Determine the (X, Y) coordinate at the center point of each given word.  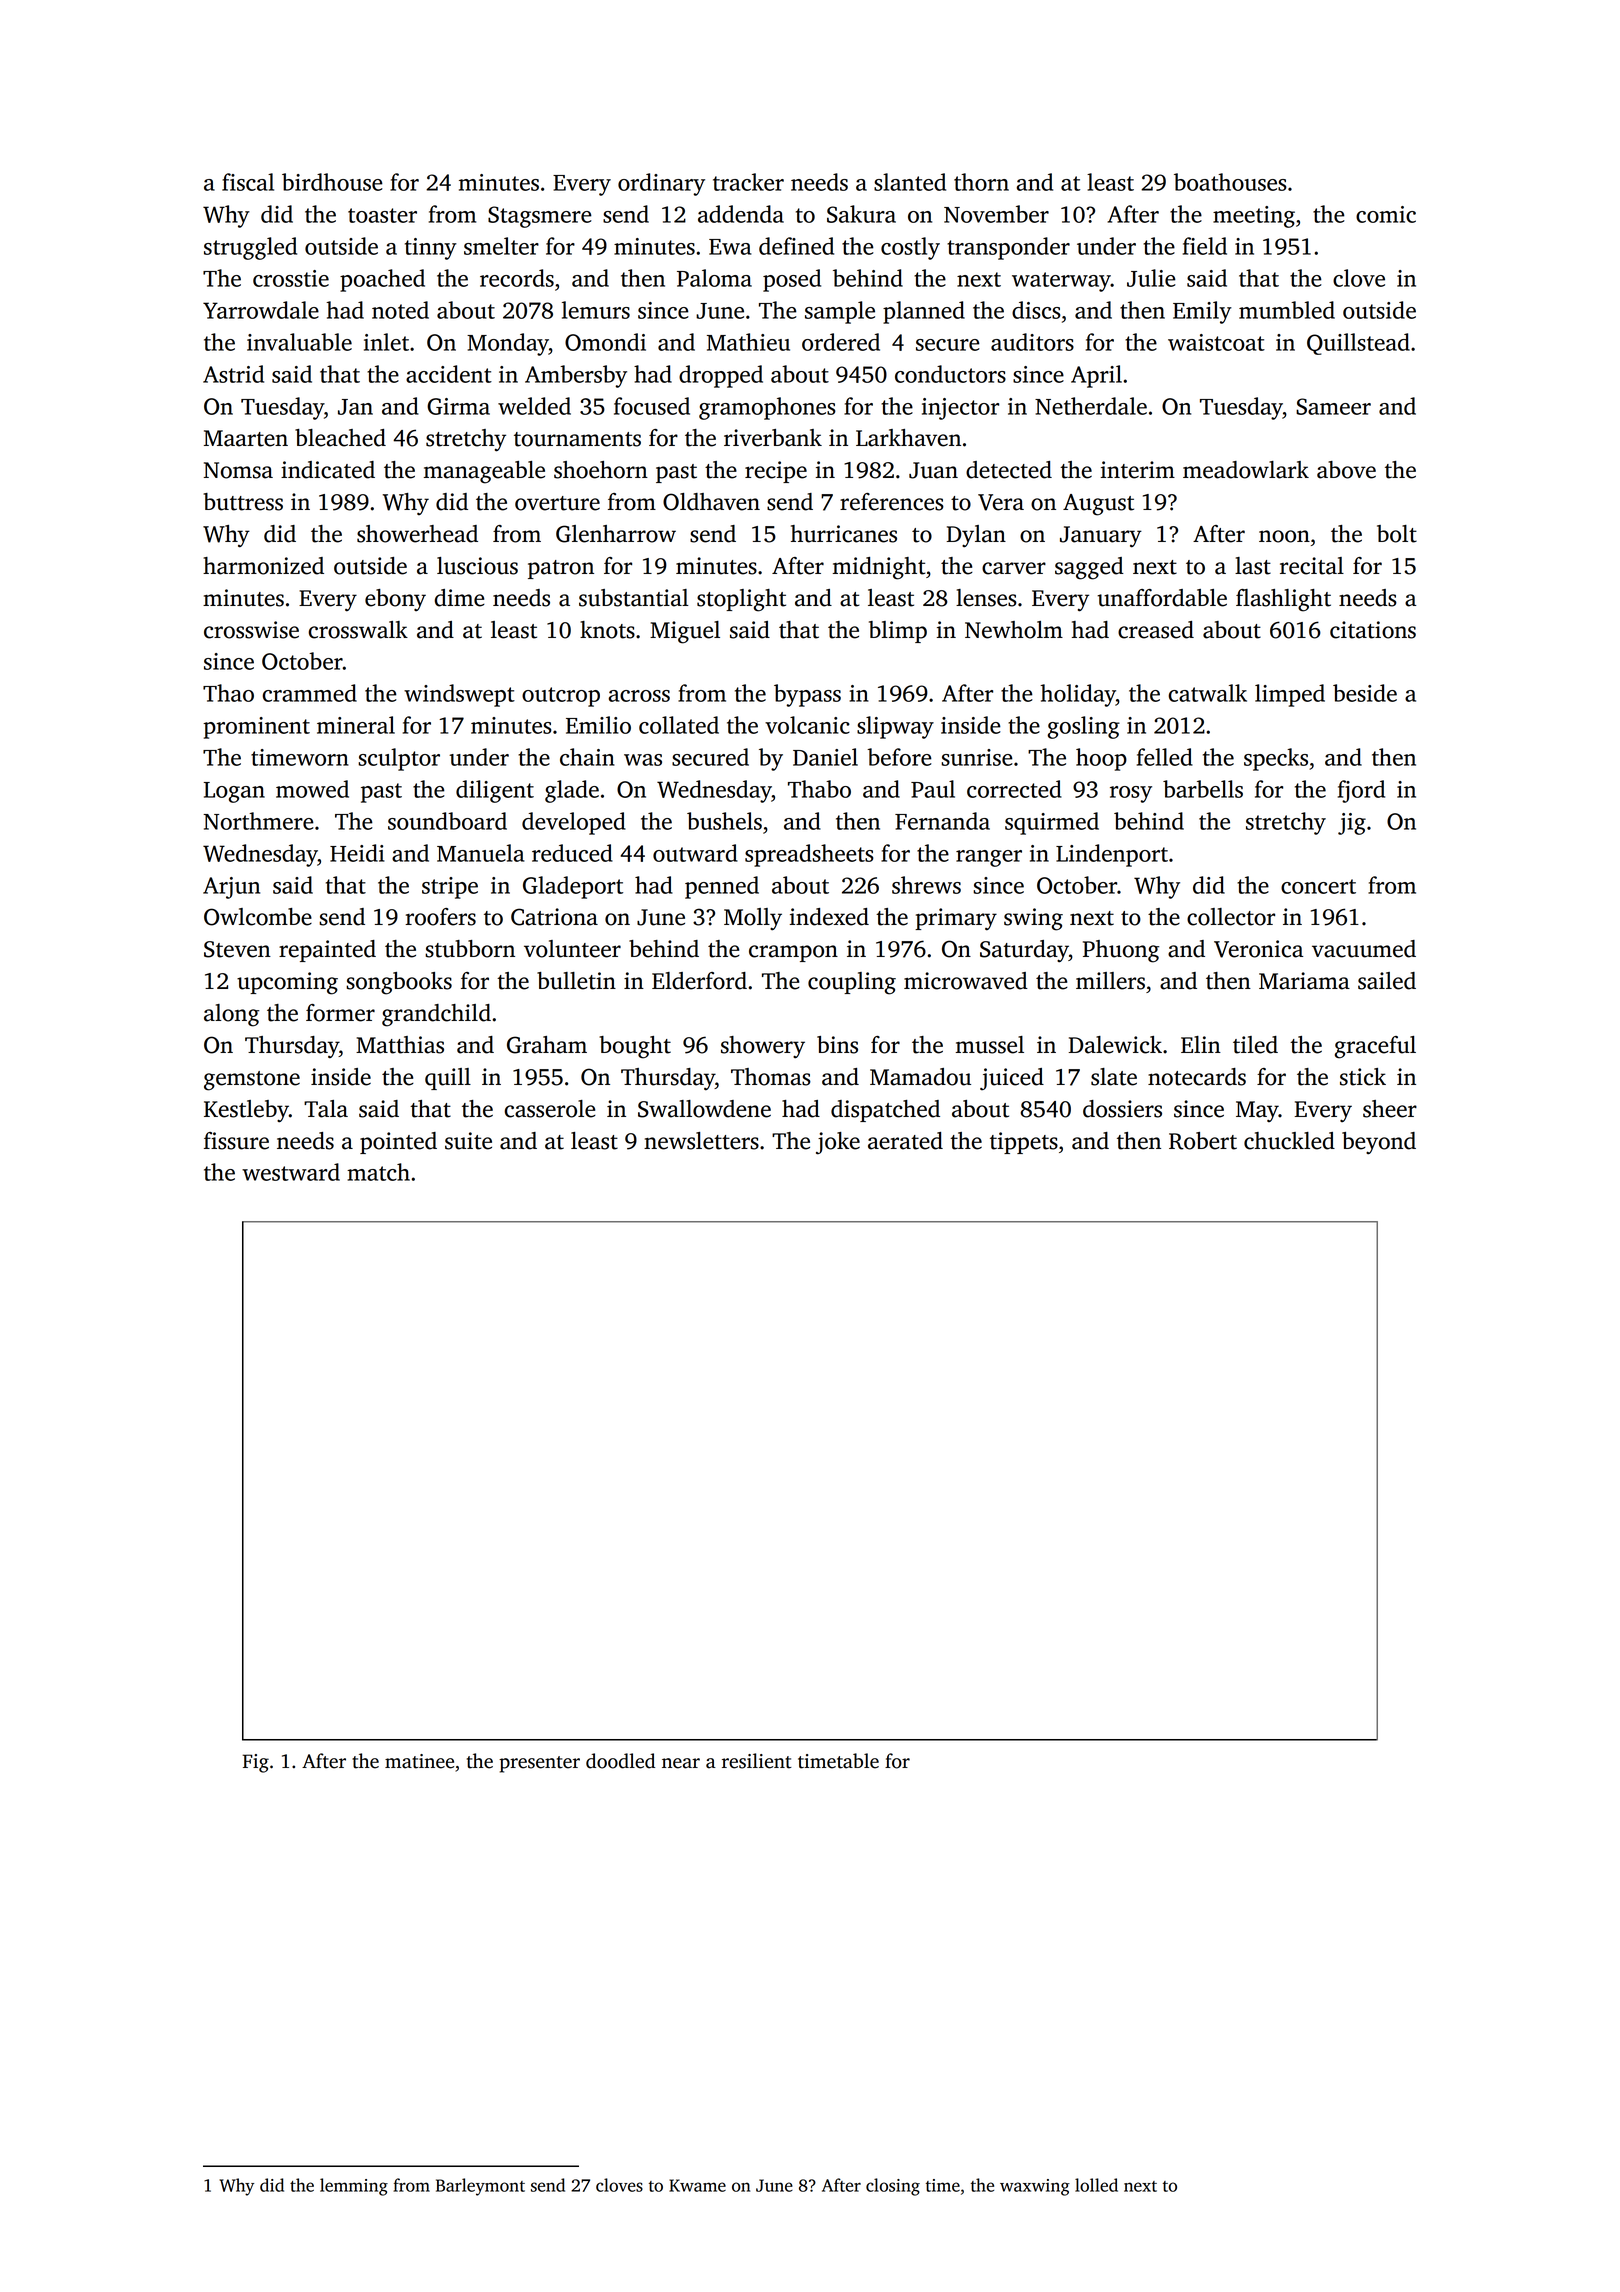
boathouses (1230, 182)
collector (1231, 917)
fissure (236, 1141)
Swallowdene (704, 1109)
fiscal (248, 182)
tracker (748, 182)
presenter (539, 1764)
